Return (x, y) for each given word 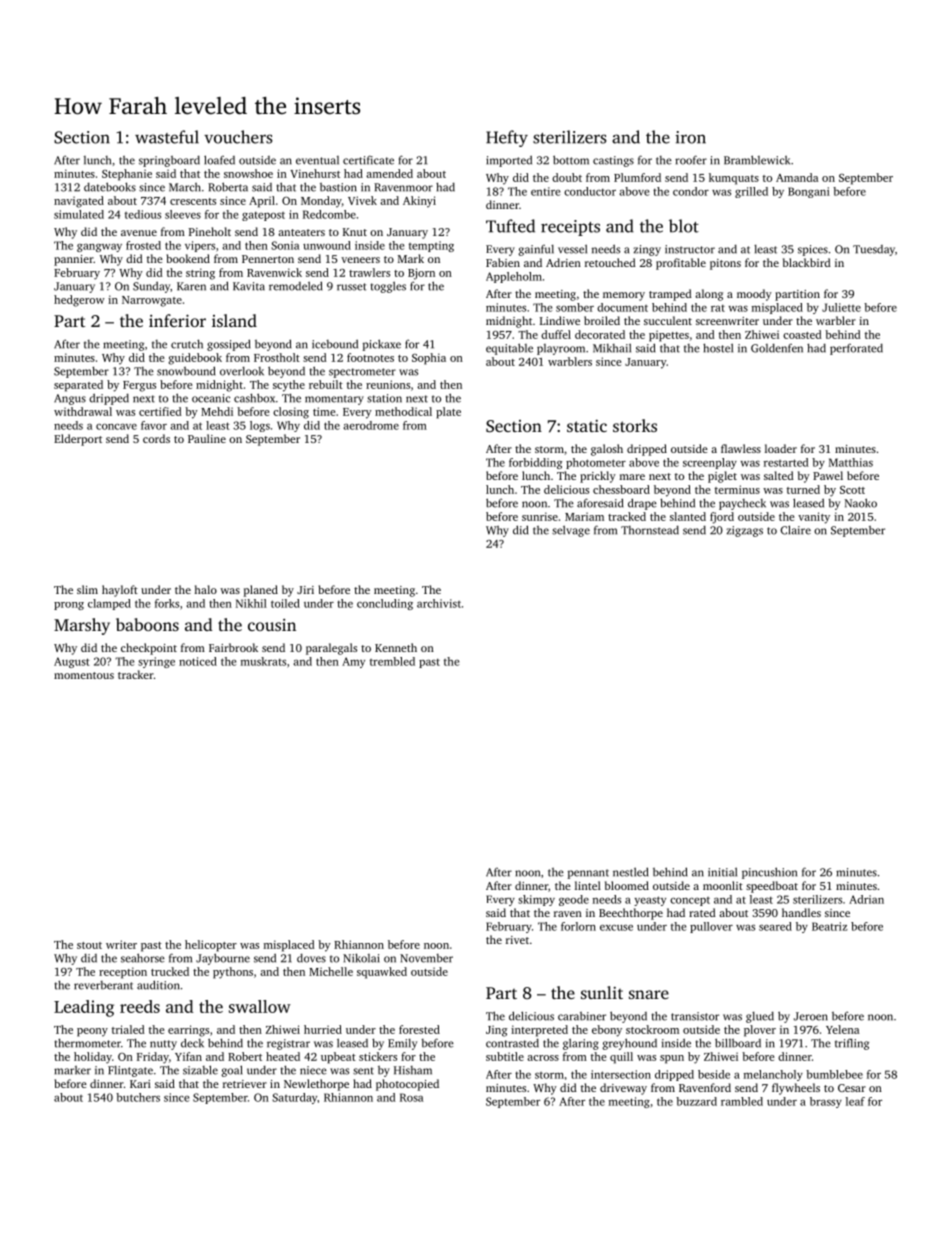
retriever (245, 1084)
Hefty (507, 138)
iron (690, 137)
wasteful (167, 137)
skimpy (536, 900)
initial (722, 872)
